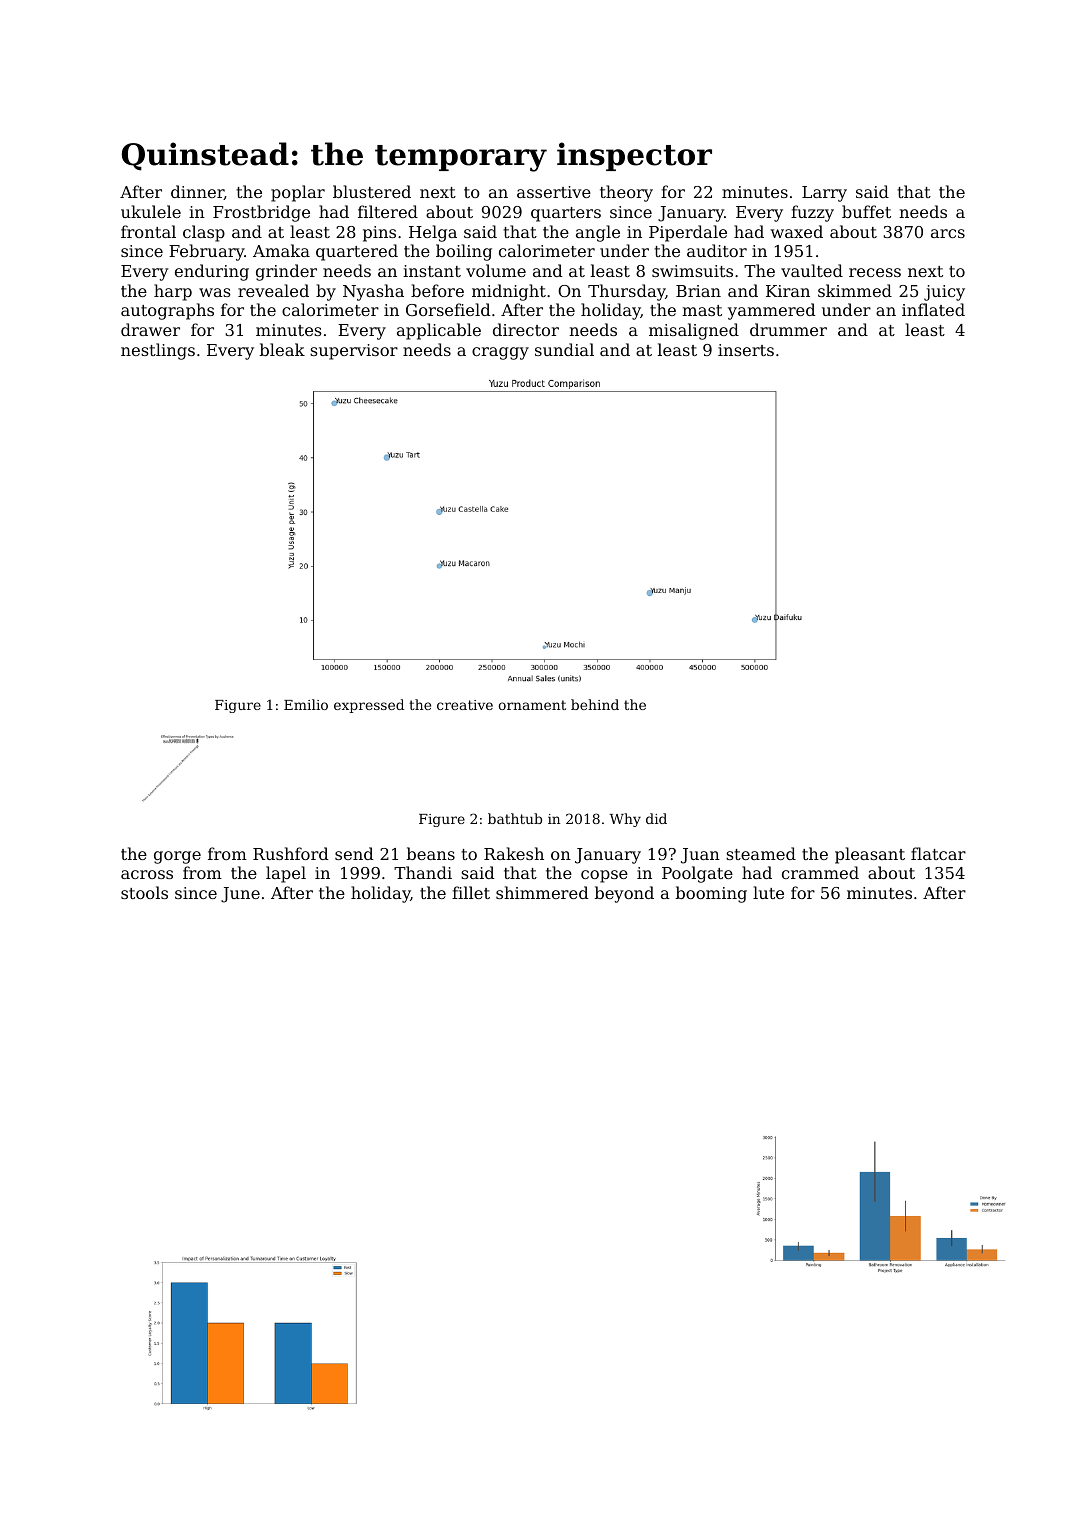 This page has height=1535, width=1086. Describe the element at coordinates (500, 353) in the page. I see `craggy` at that location.
